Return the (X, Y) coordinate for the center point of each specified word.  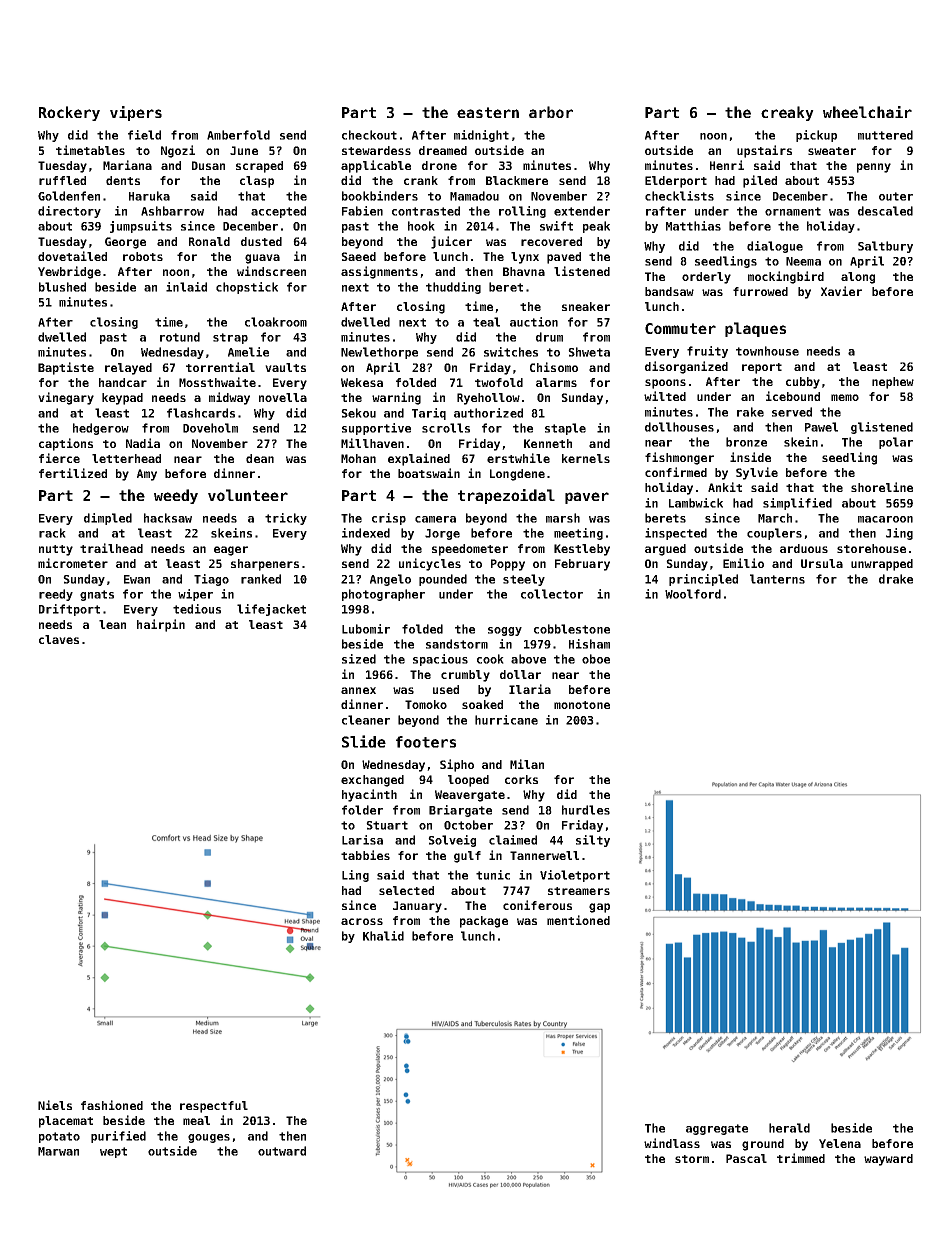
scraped (259, 167)
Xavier (841, 291)
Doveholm (210, 428)
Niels (55, 1105)
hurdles (586, 810)
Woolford (693, 594)
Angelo (390, 580)
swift (556, 226)
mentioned (578, 920)
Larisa (362, 840)
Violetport (575, 876)
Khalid (383, 936)
